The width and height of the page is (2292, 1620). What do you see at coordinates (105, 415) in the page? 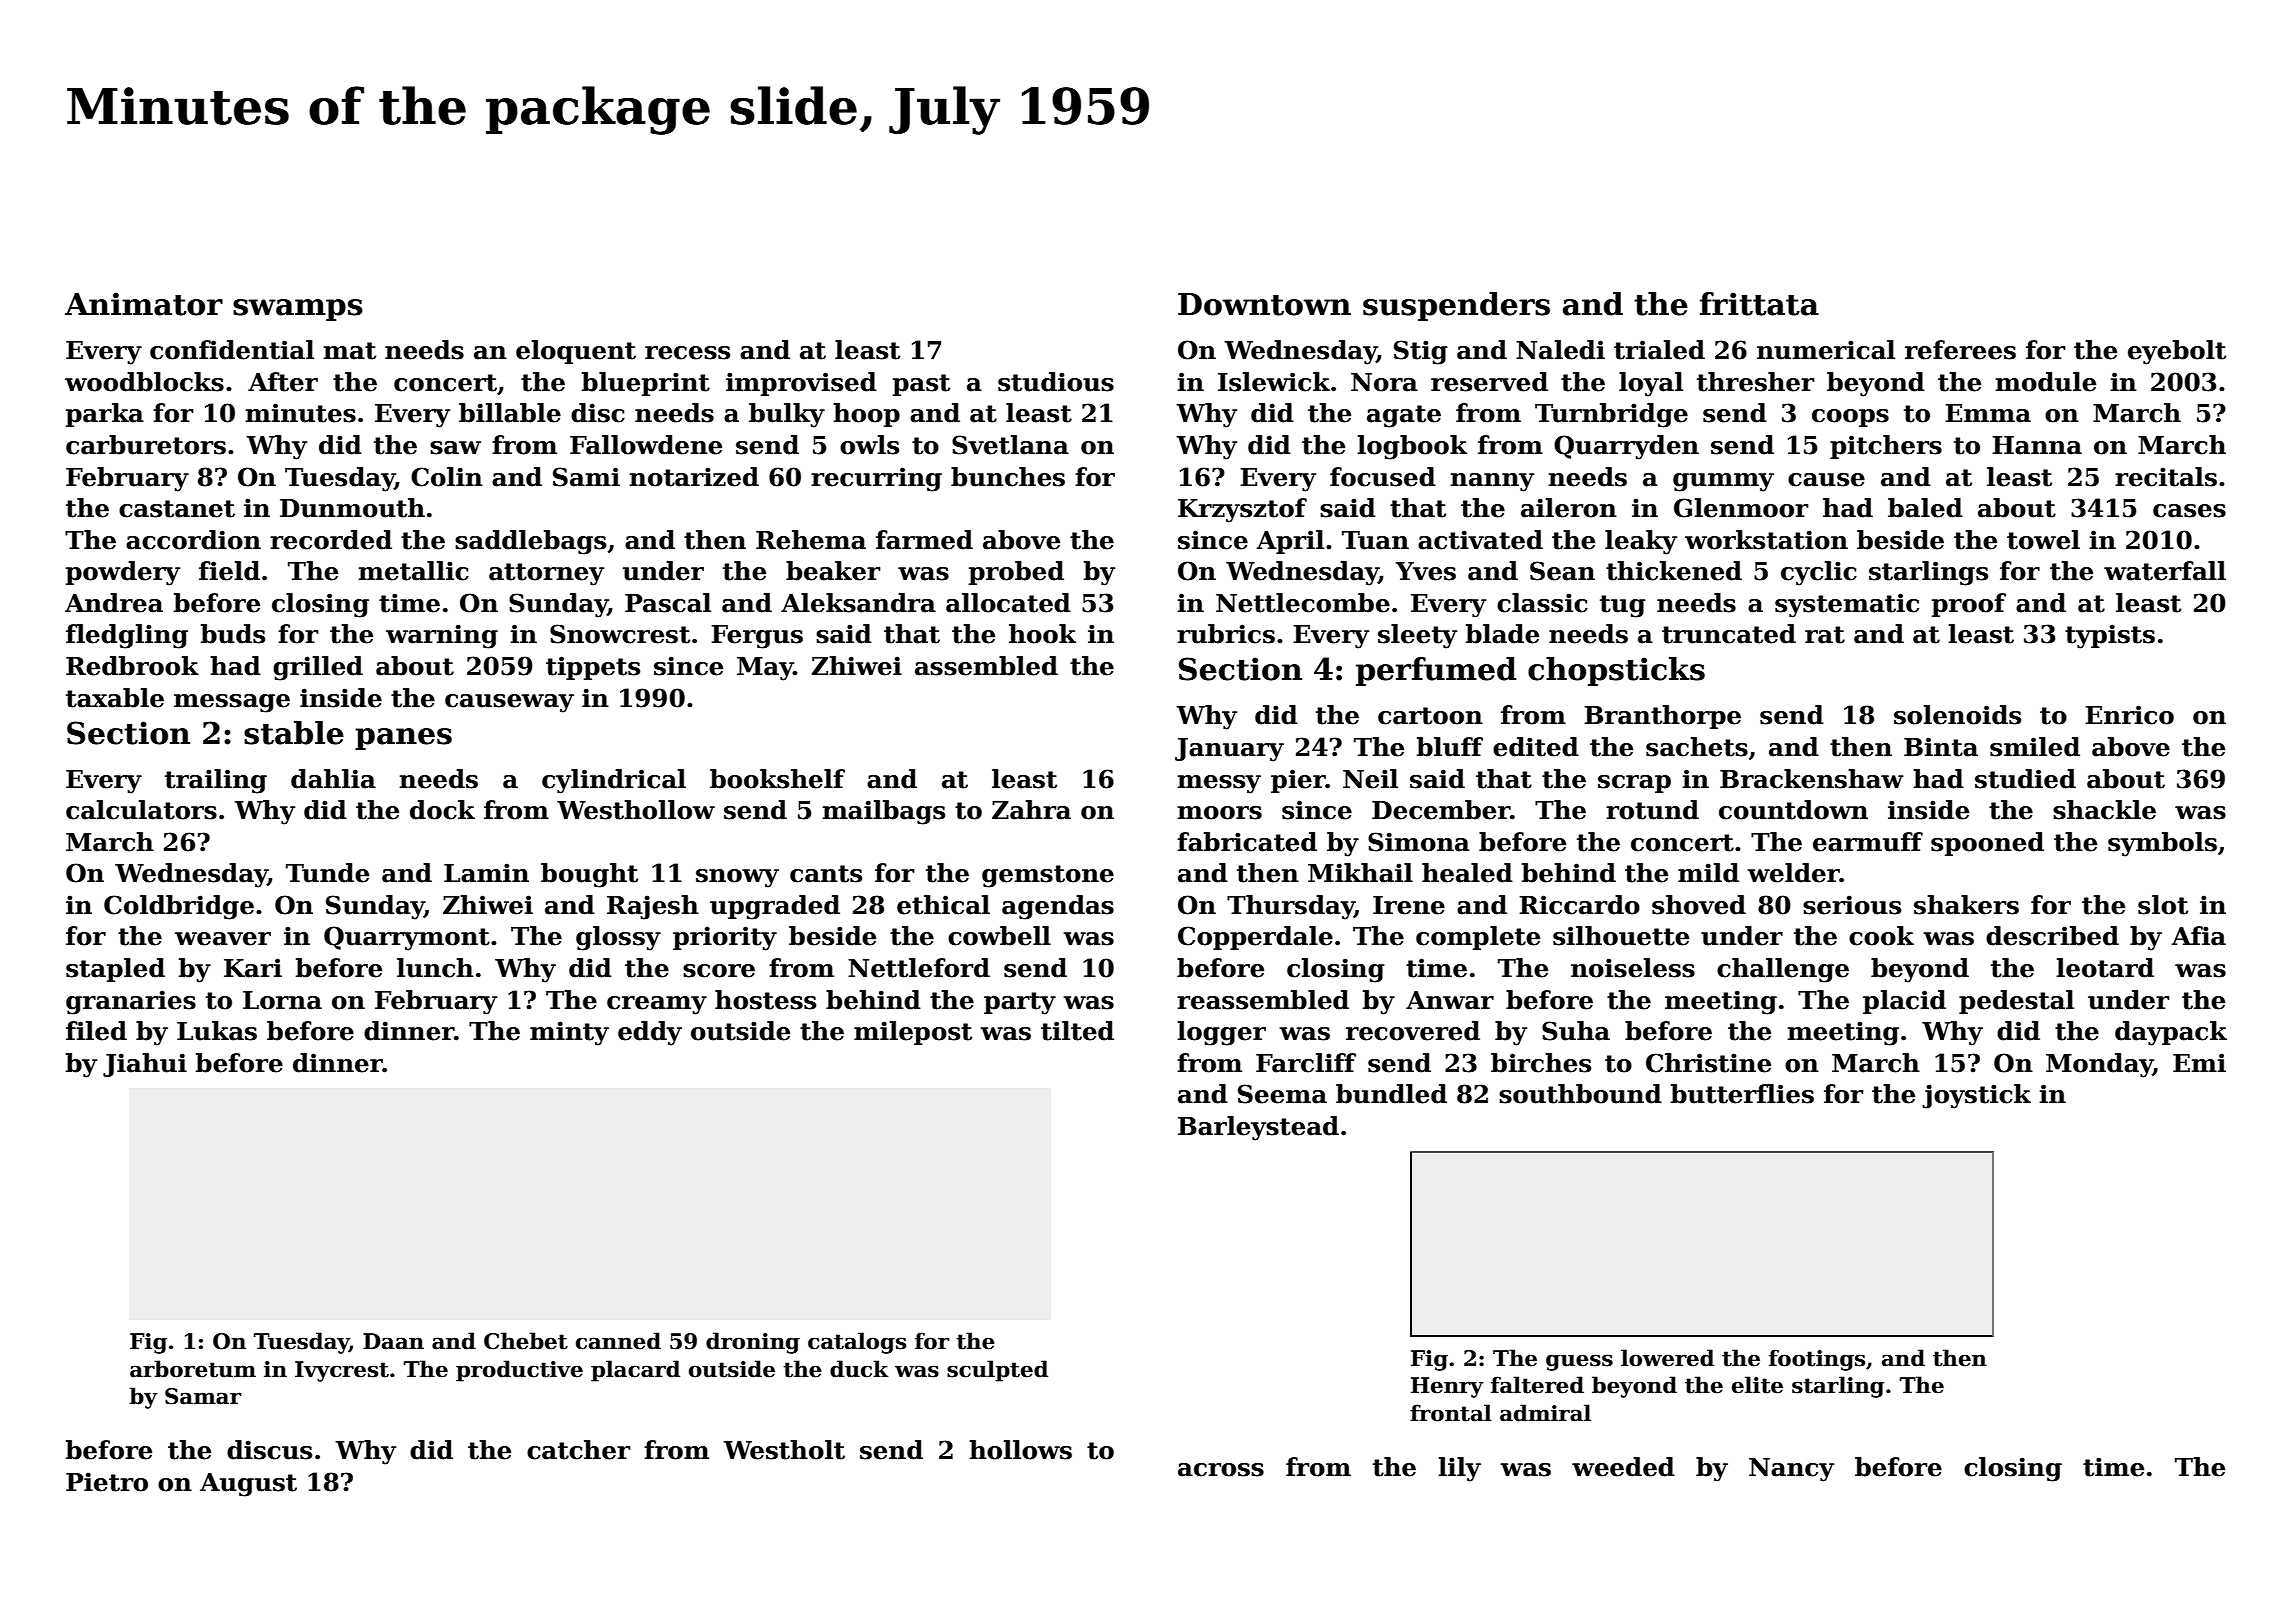
I see `parka` at bounding box center [105, 415].
